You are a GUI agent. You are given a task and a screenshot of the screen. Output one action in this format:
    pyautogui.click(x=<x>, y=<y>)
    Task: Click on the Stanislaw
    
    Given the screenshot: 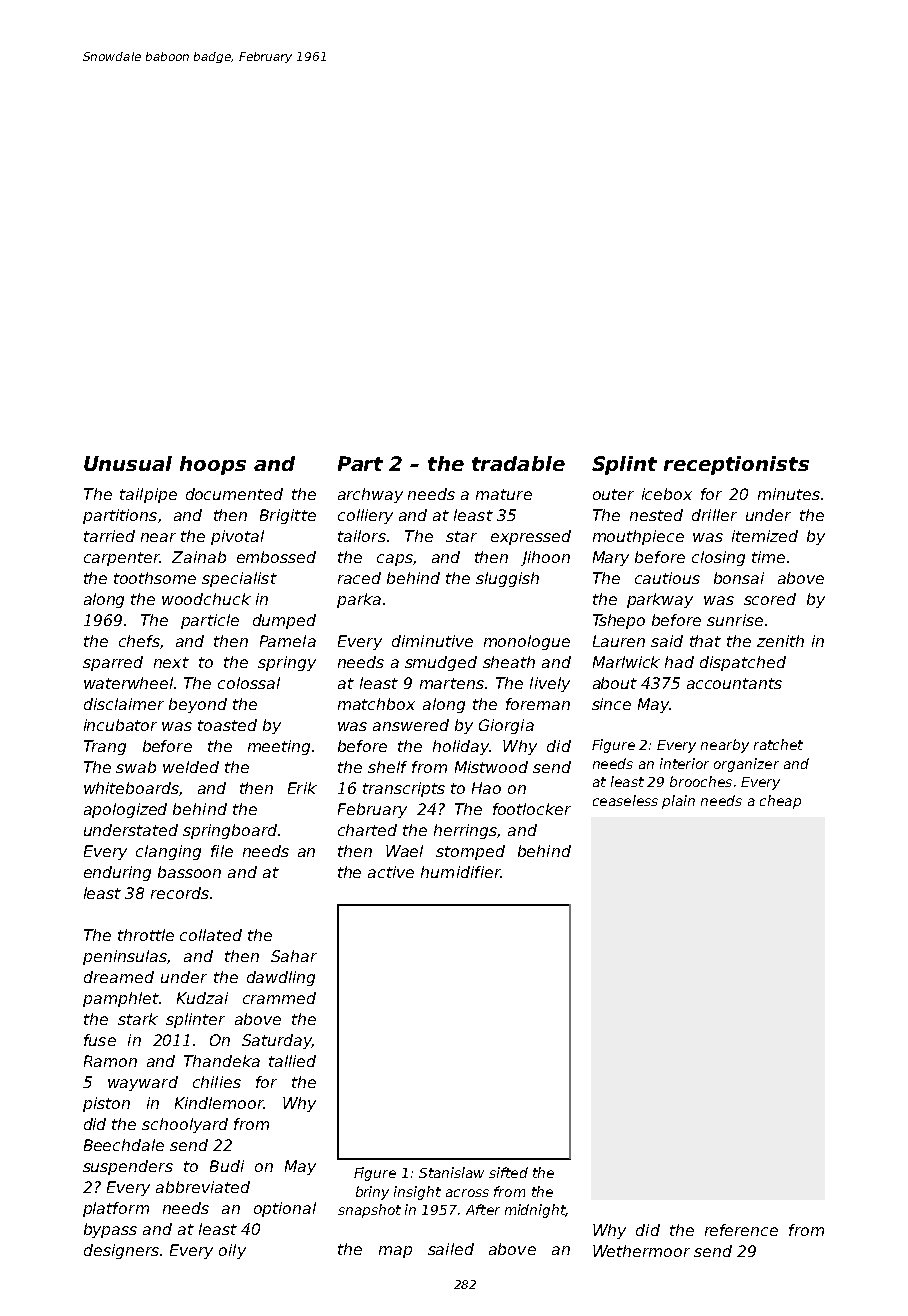 What is the action you would take?
    pyautogui.click(x=451, y=1172)
